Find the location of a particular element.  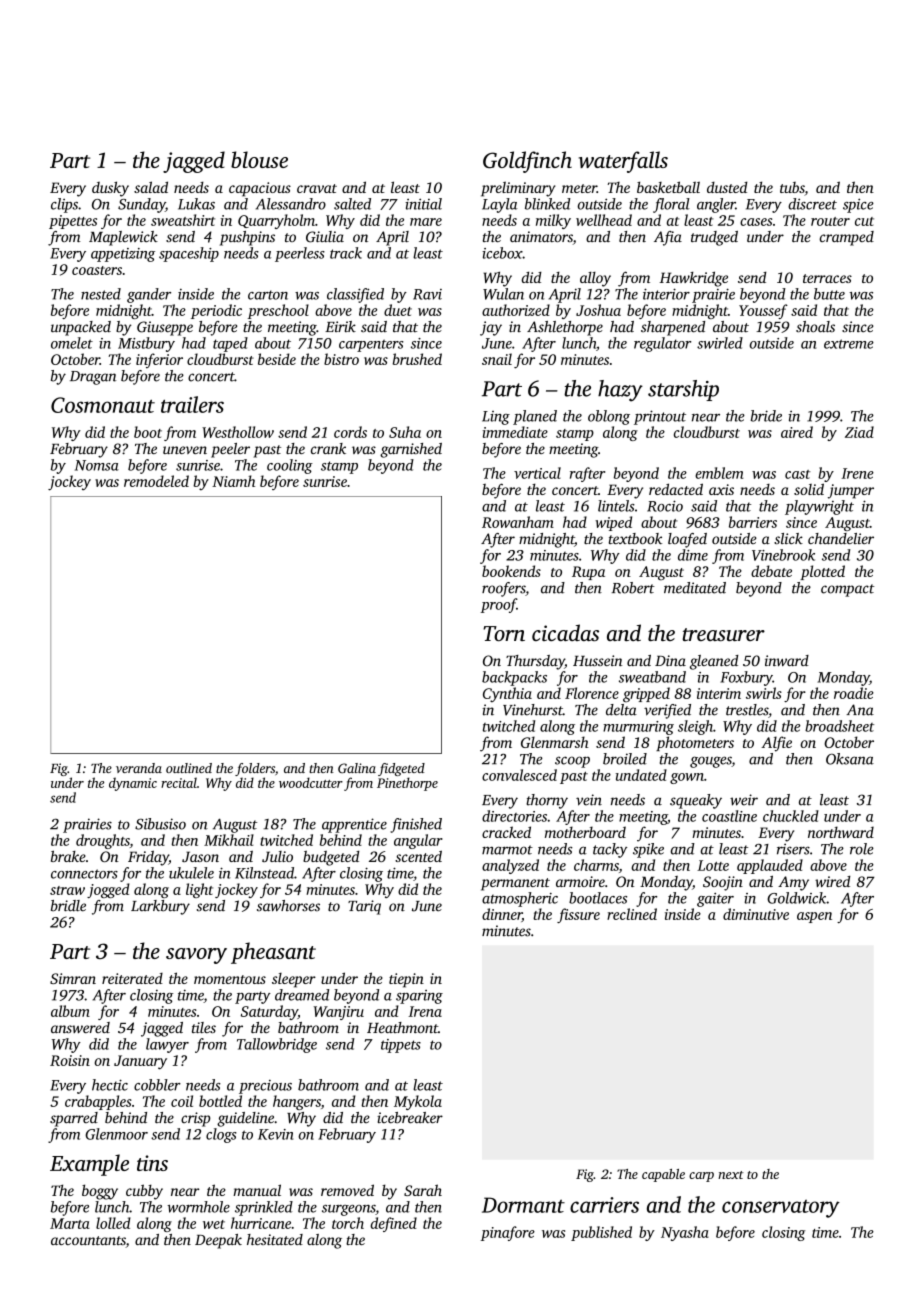

clips is located at coordinates (64, 205).
